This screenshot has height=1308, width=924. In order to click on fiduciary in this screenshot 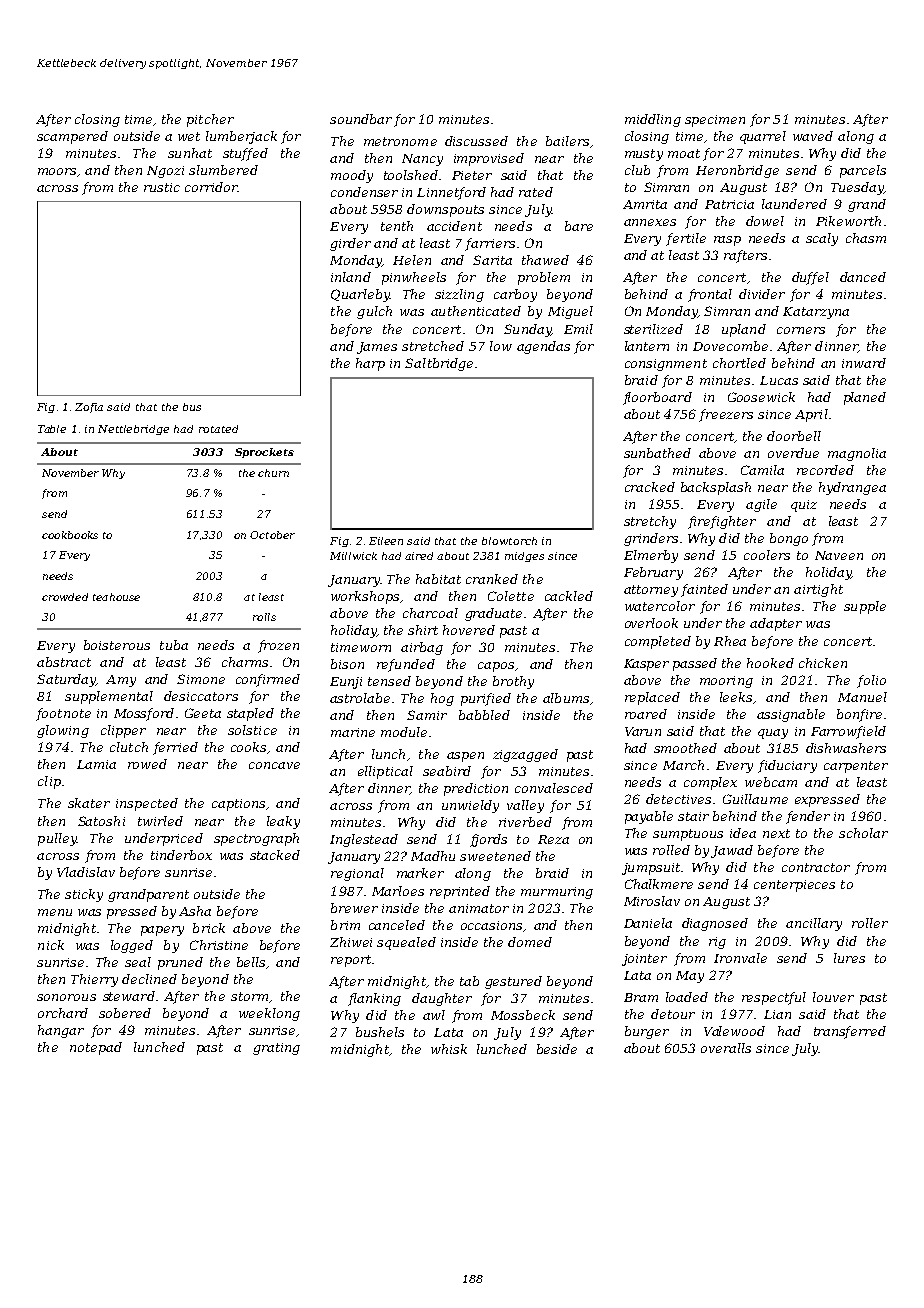, I will do `click(787, 766)`.
